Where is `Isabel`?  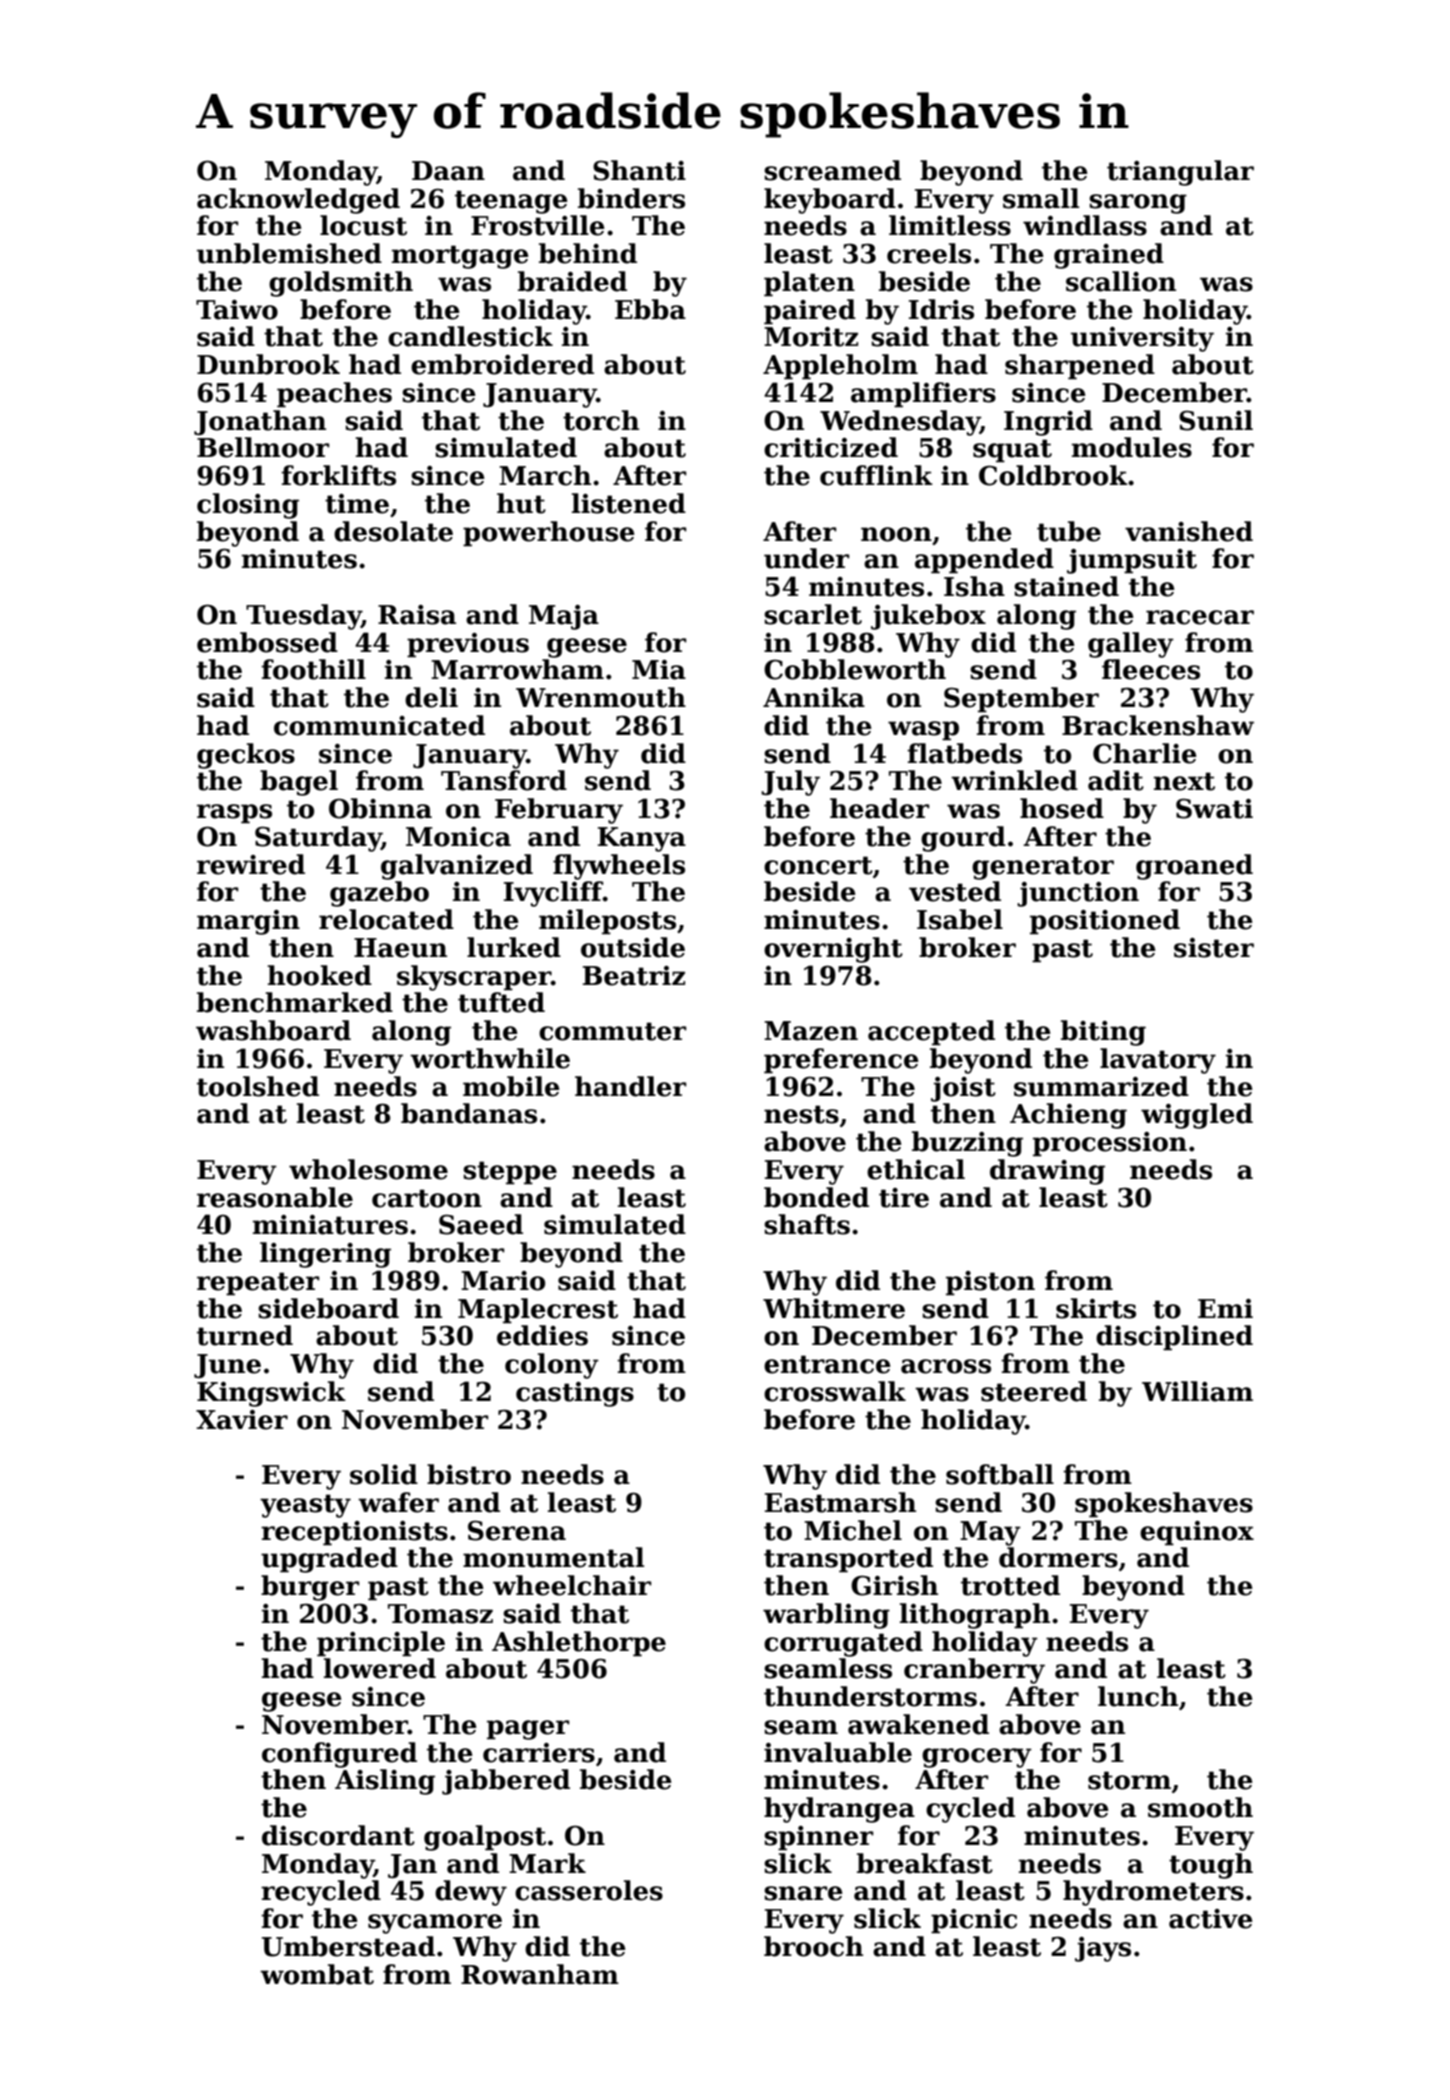
Isabel is located at coordinates (960, 919).
